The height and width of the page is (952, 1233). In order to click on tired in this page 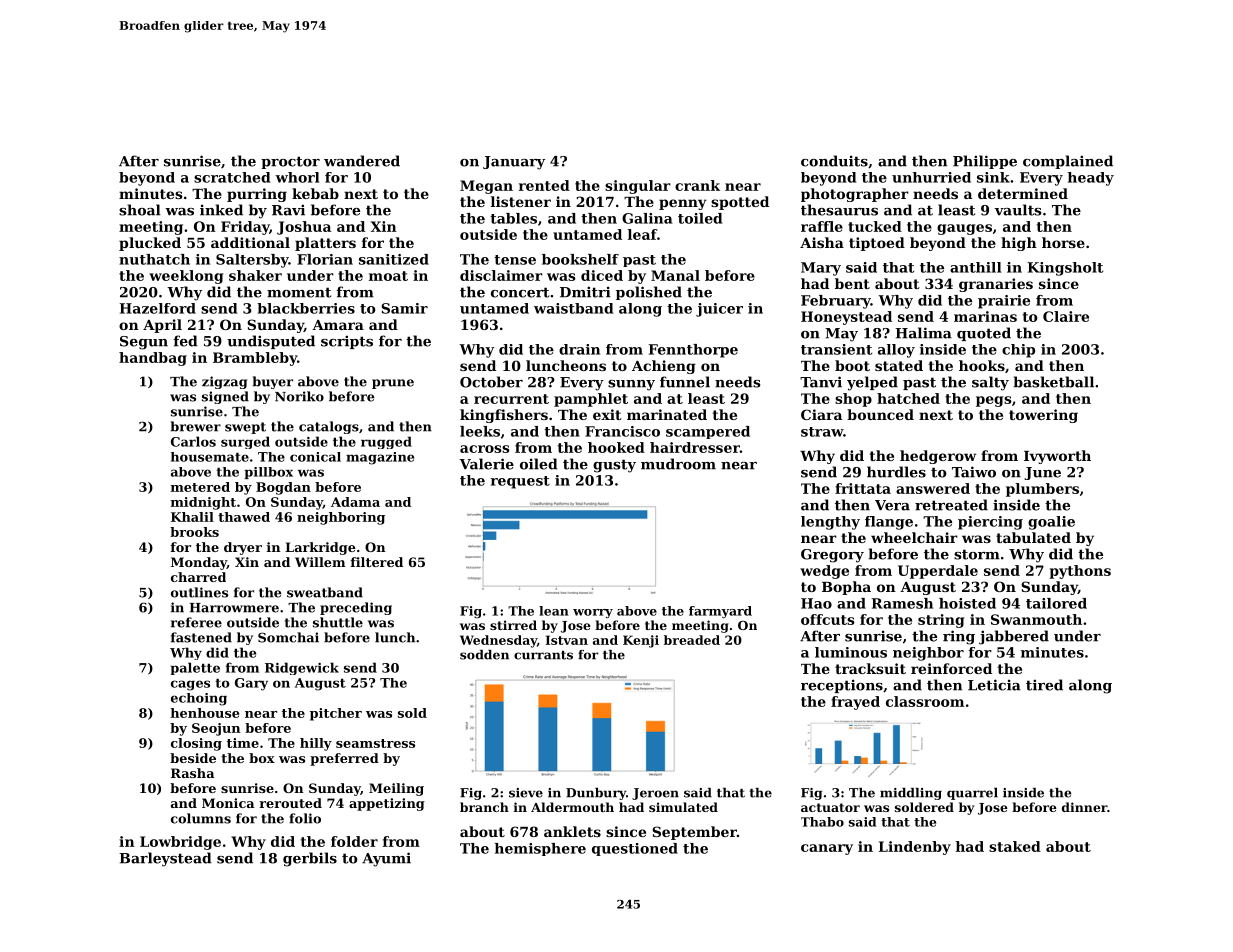, I will do `click(1044, 685)`.
